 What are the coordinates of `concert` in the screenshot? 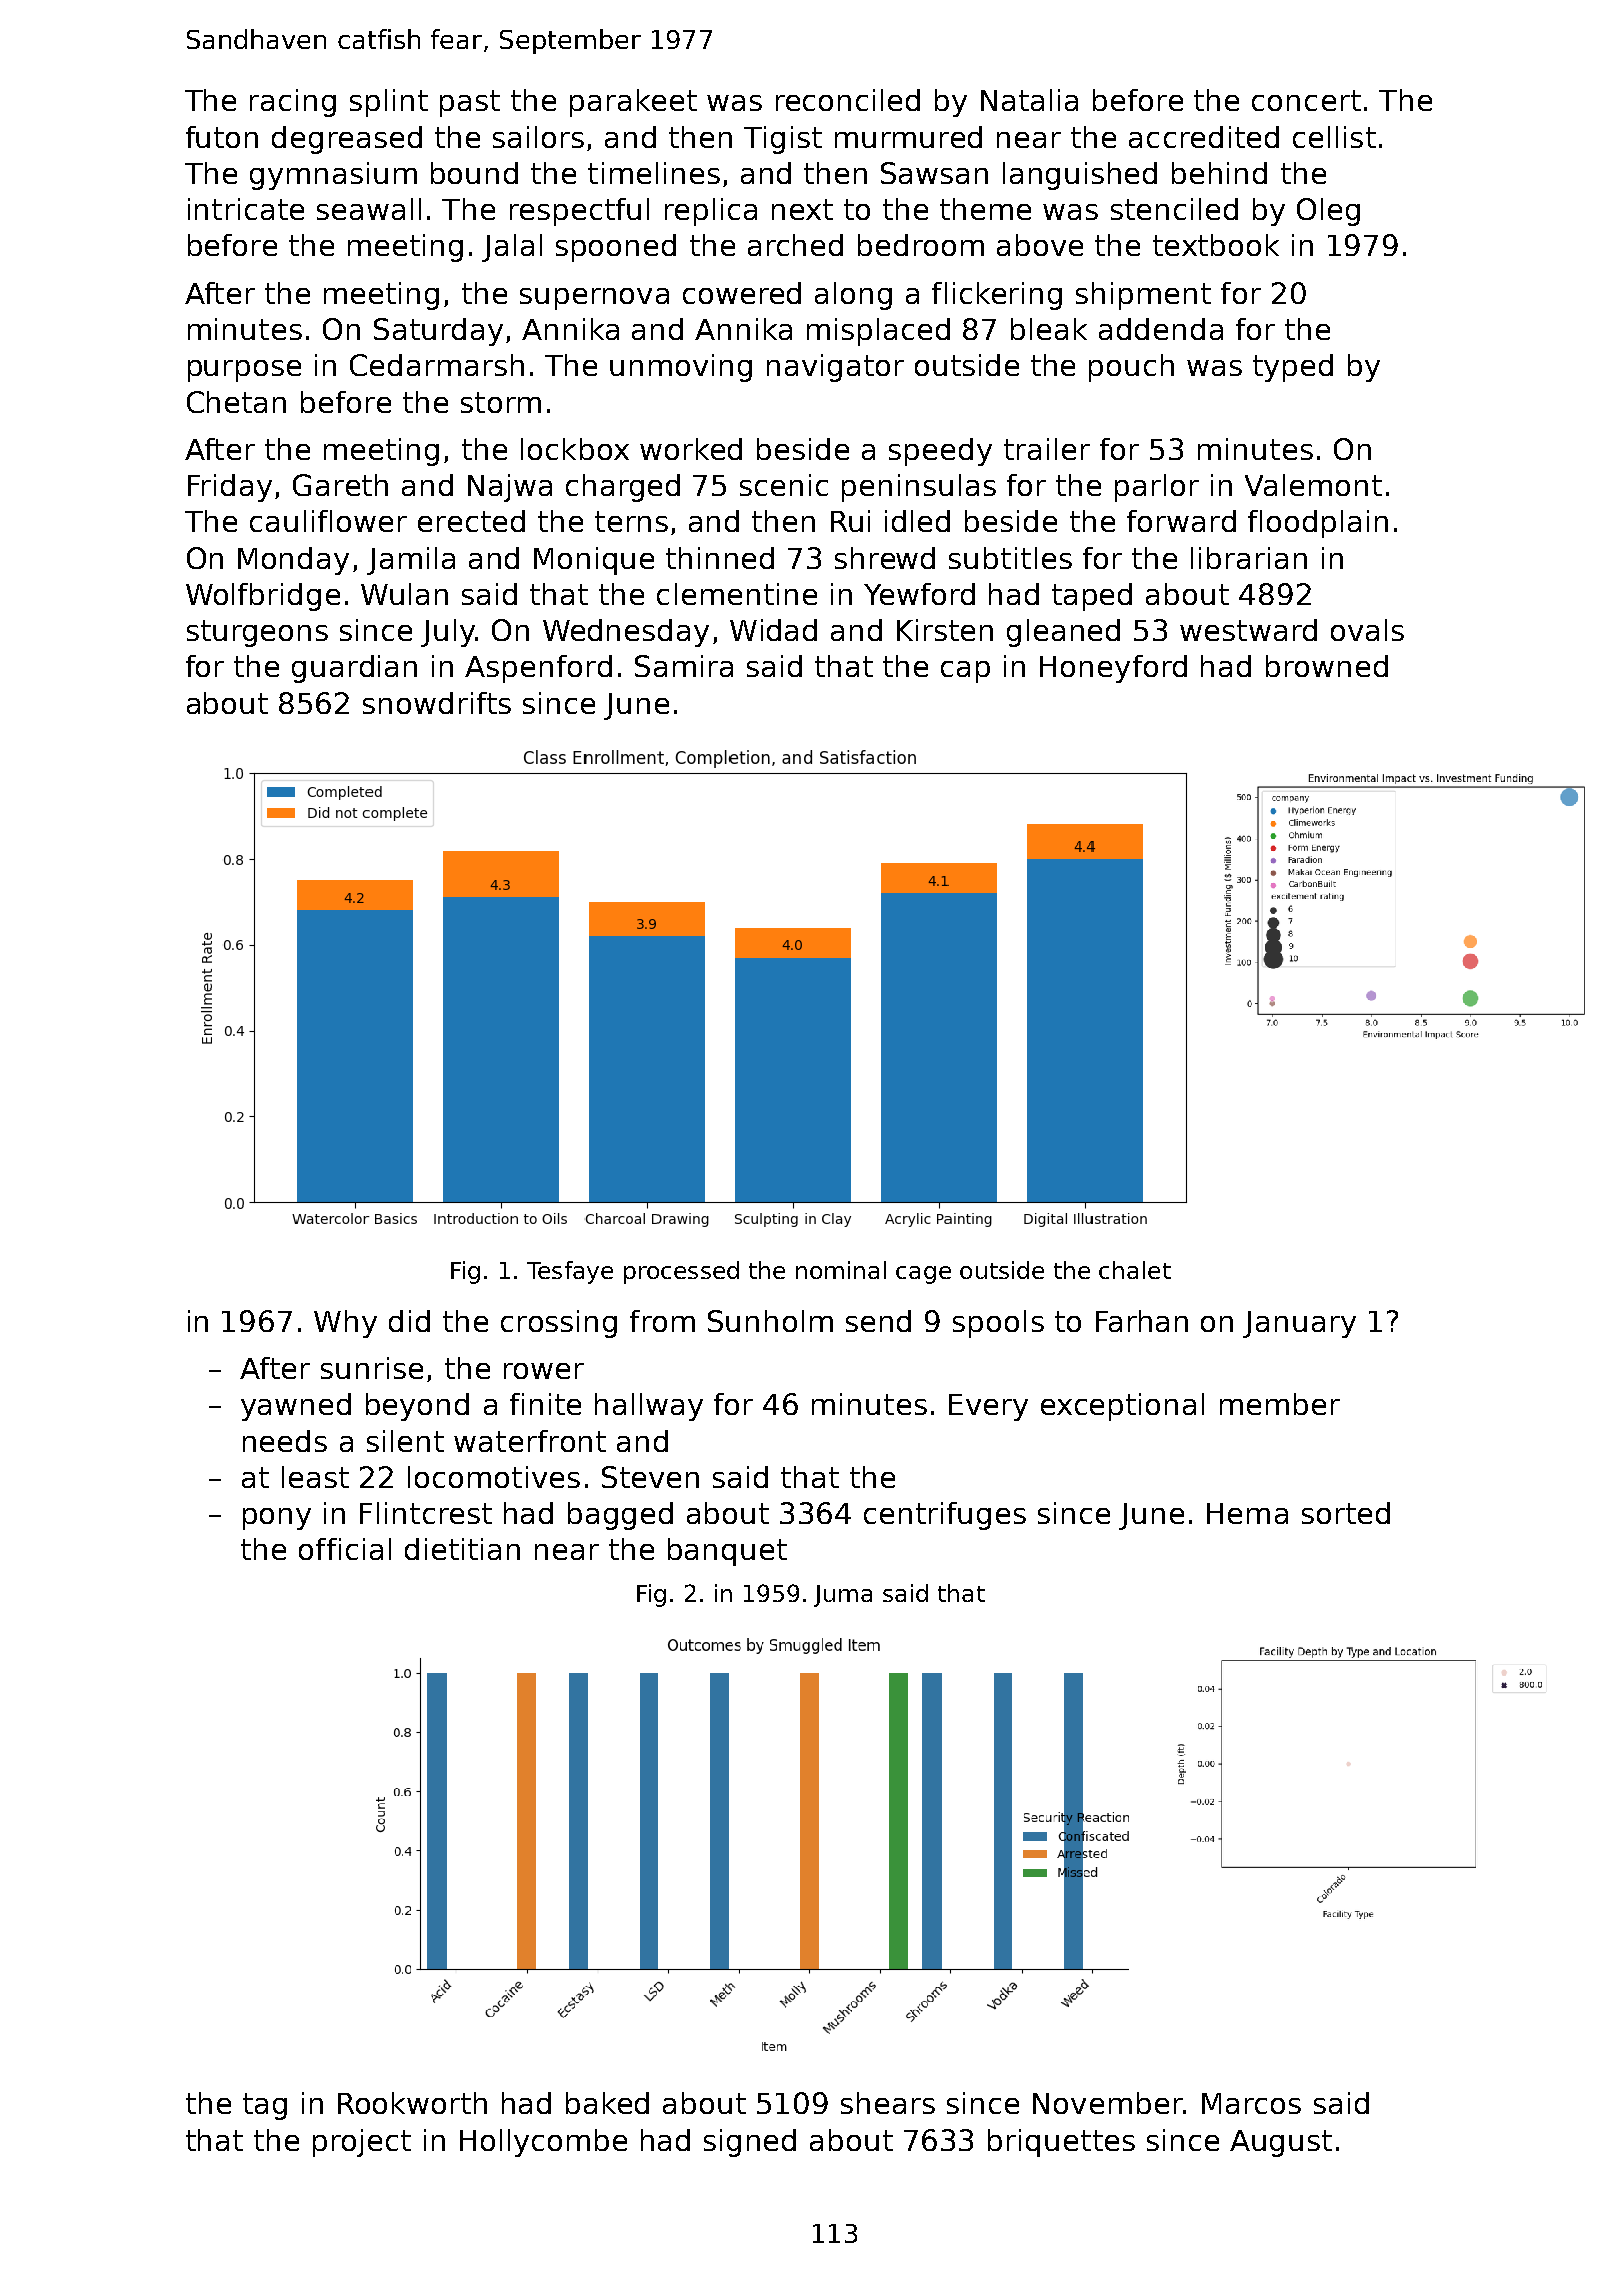 It's located at (1306, 100).
